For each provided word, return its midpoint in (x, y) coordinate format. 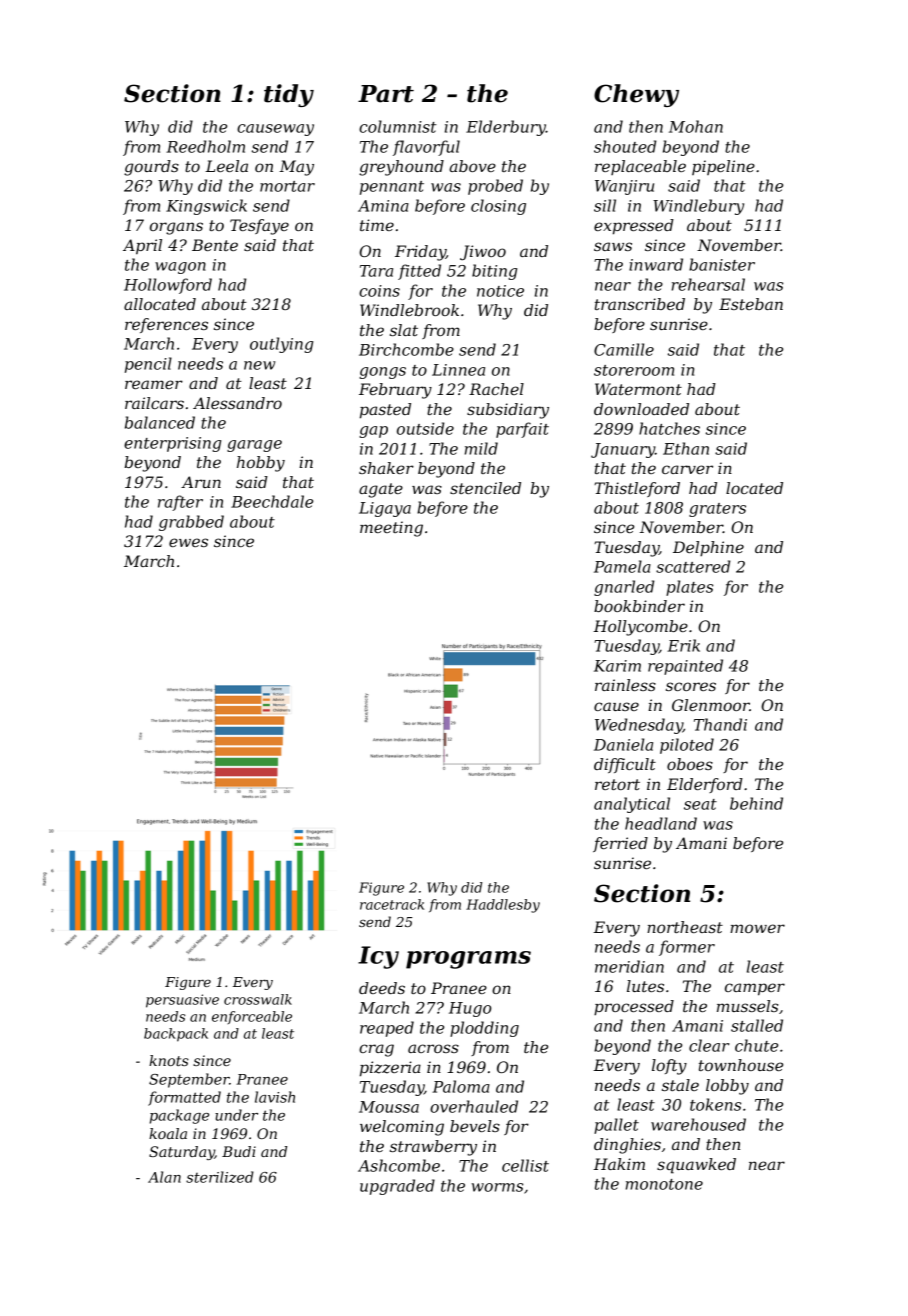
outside (425, 428)
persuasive (182, 1001)
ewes (188, 542)
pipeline (723, 167)
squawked (696, 1166)
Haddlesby (503, 906)
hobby (261, 464)
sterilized (220, 1177)
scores (691, 686)
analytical (632, 805)
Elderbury (506, 128)
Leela (226, 166)
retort (617, 784)
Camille (624, 349)
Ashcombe (399, 1165)
